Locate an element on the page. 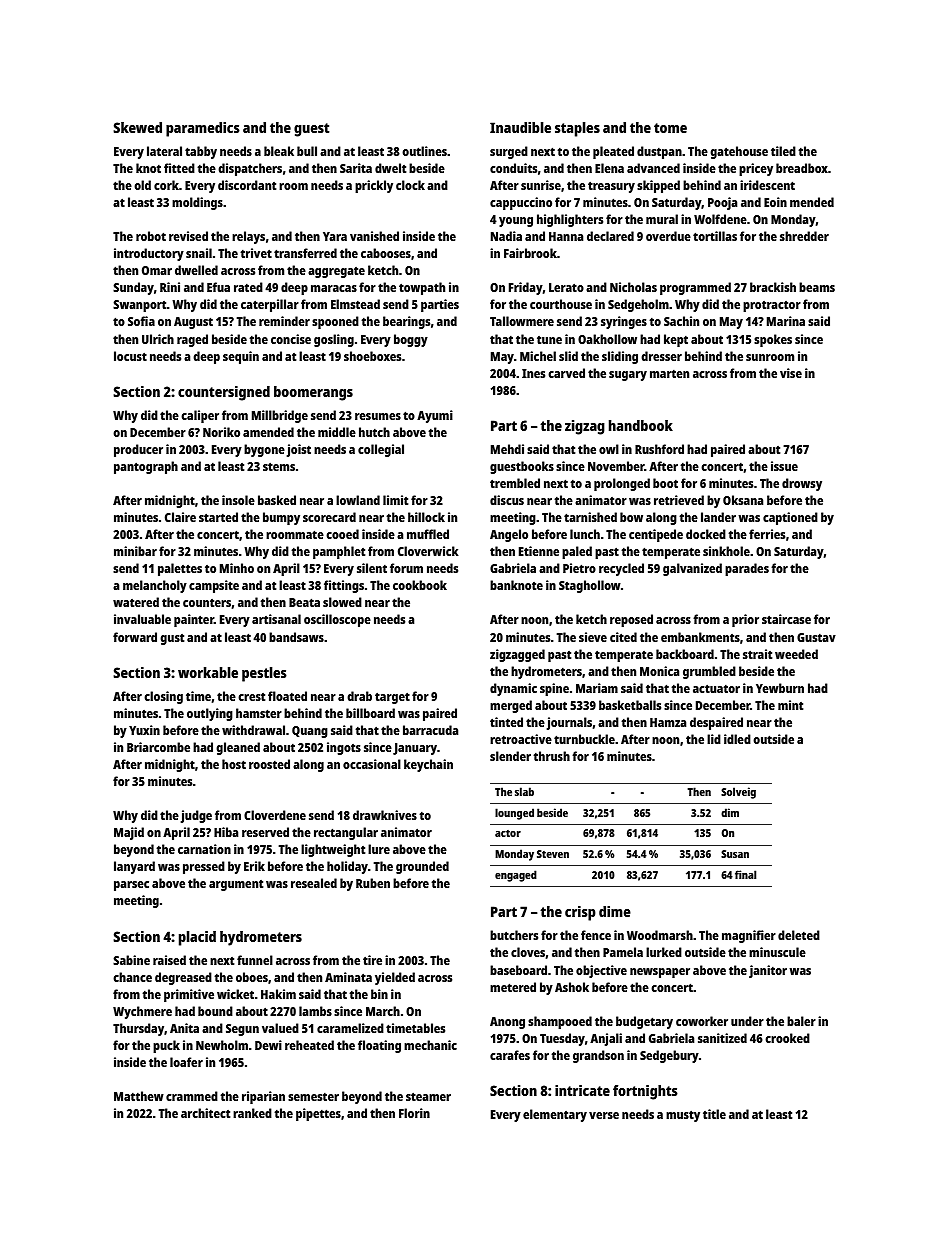 This page has height=1233, width=952. Briarcombe is located at coordinates (158, 747).
